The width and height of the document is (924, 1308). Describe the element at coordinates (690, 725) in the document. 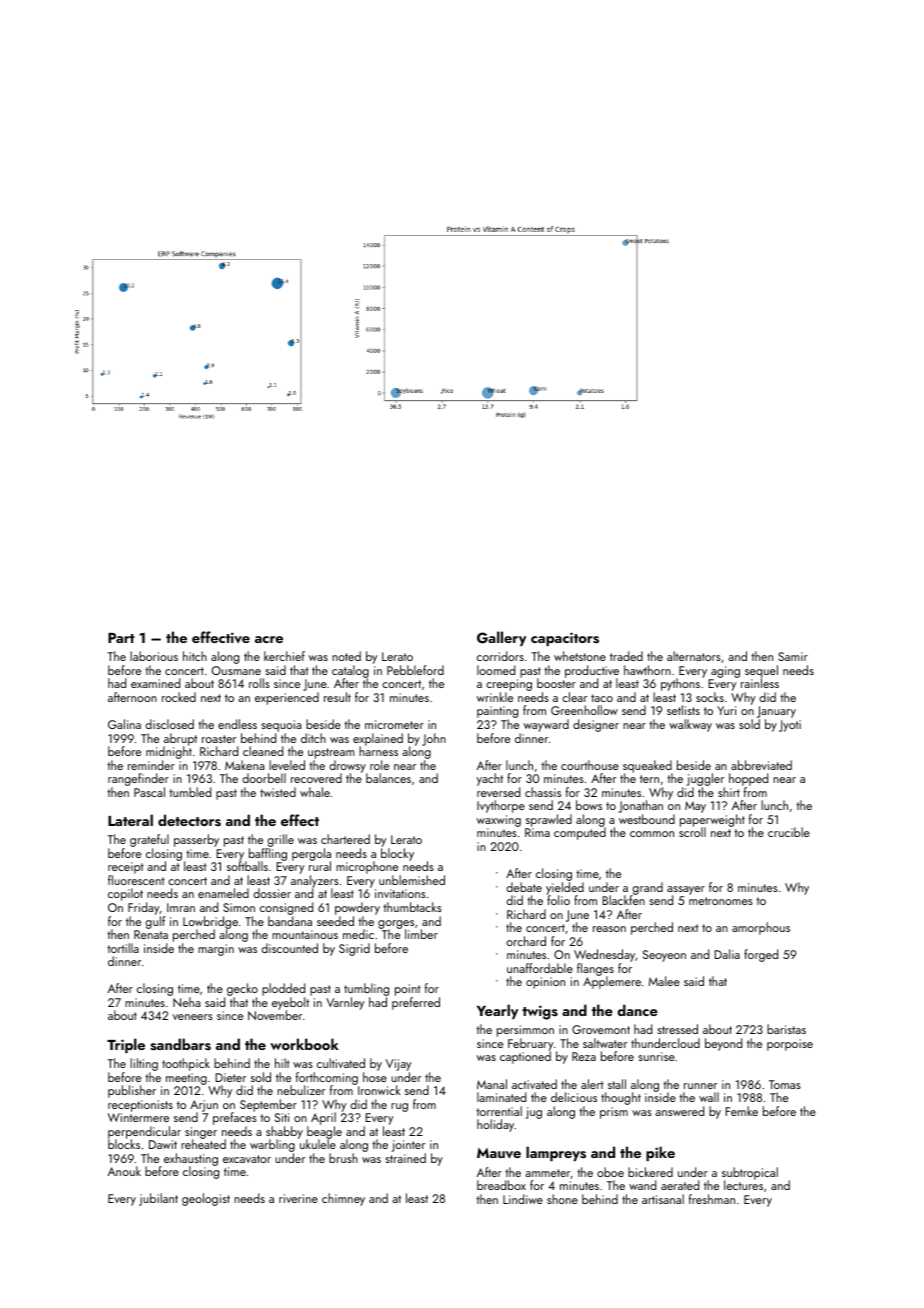

I see `walkway` at that location.
